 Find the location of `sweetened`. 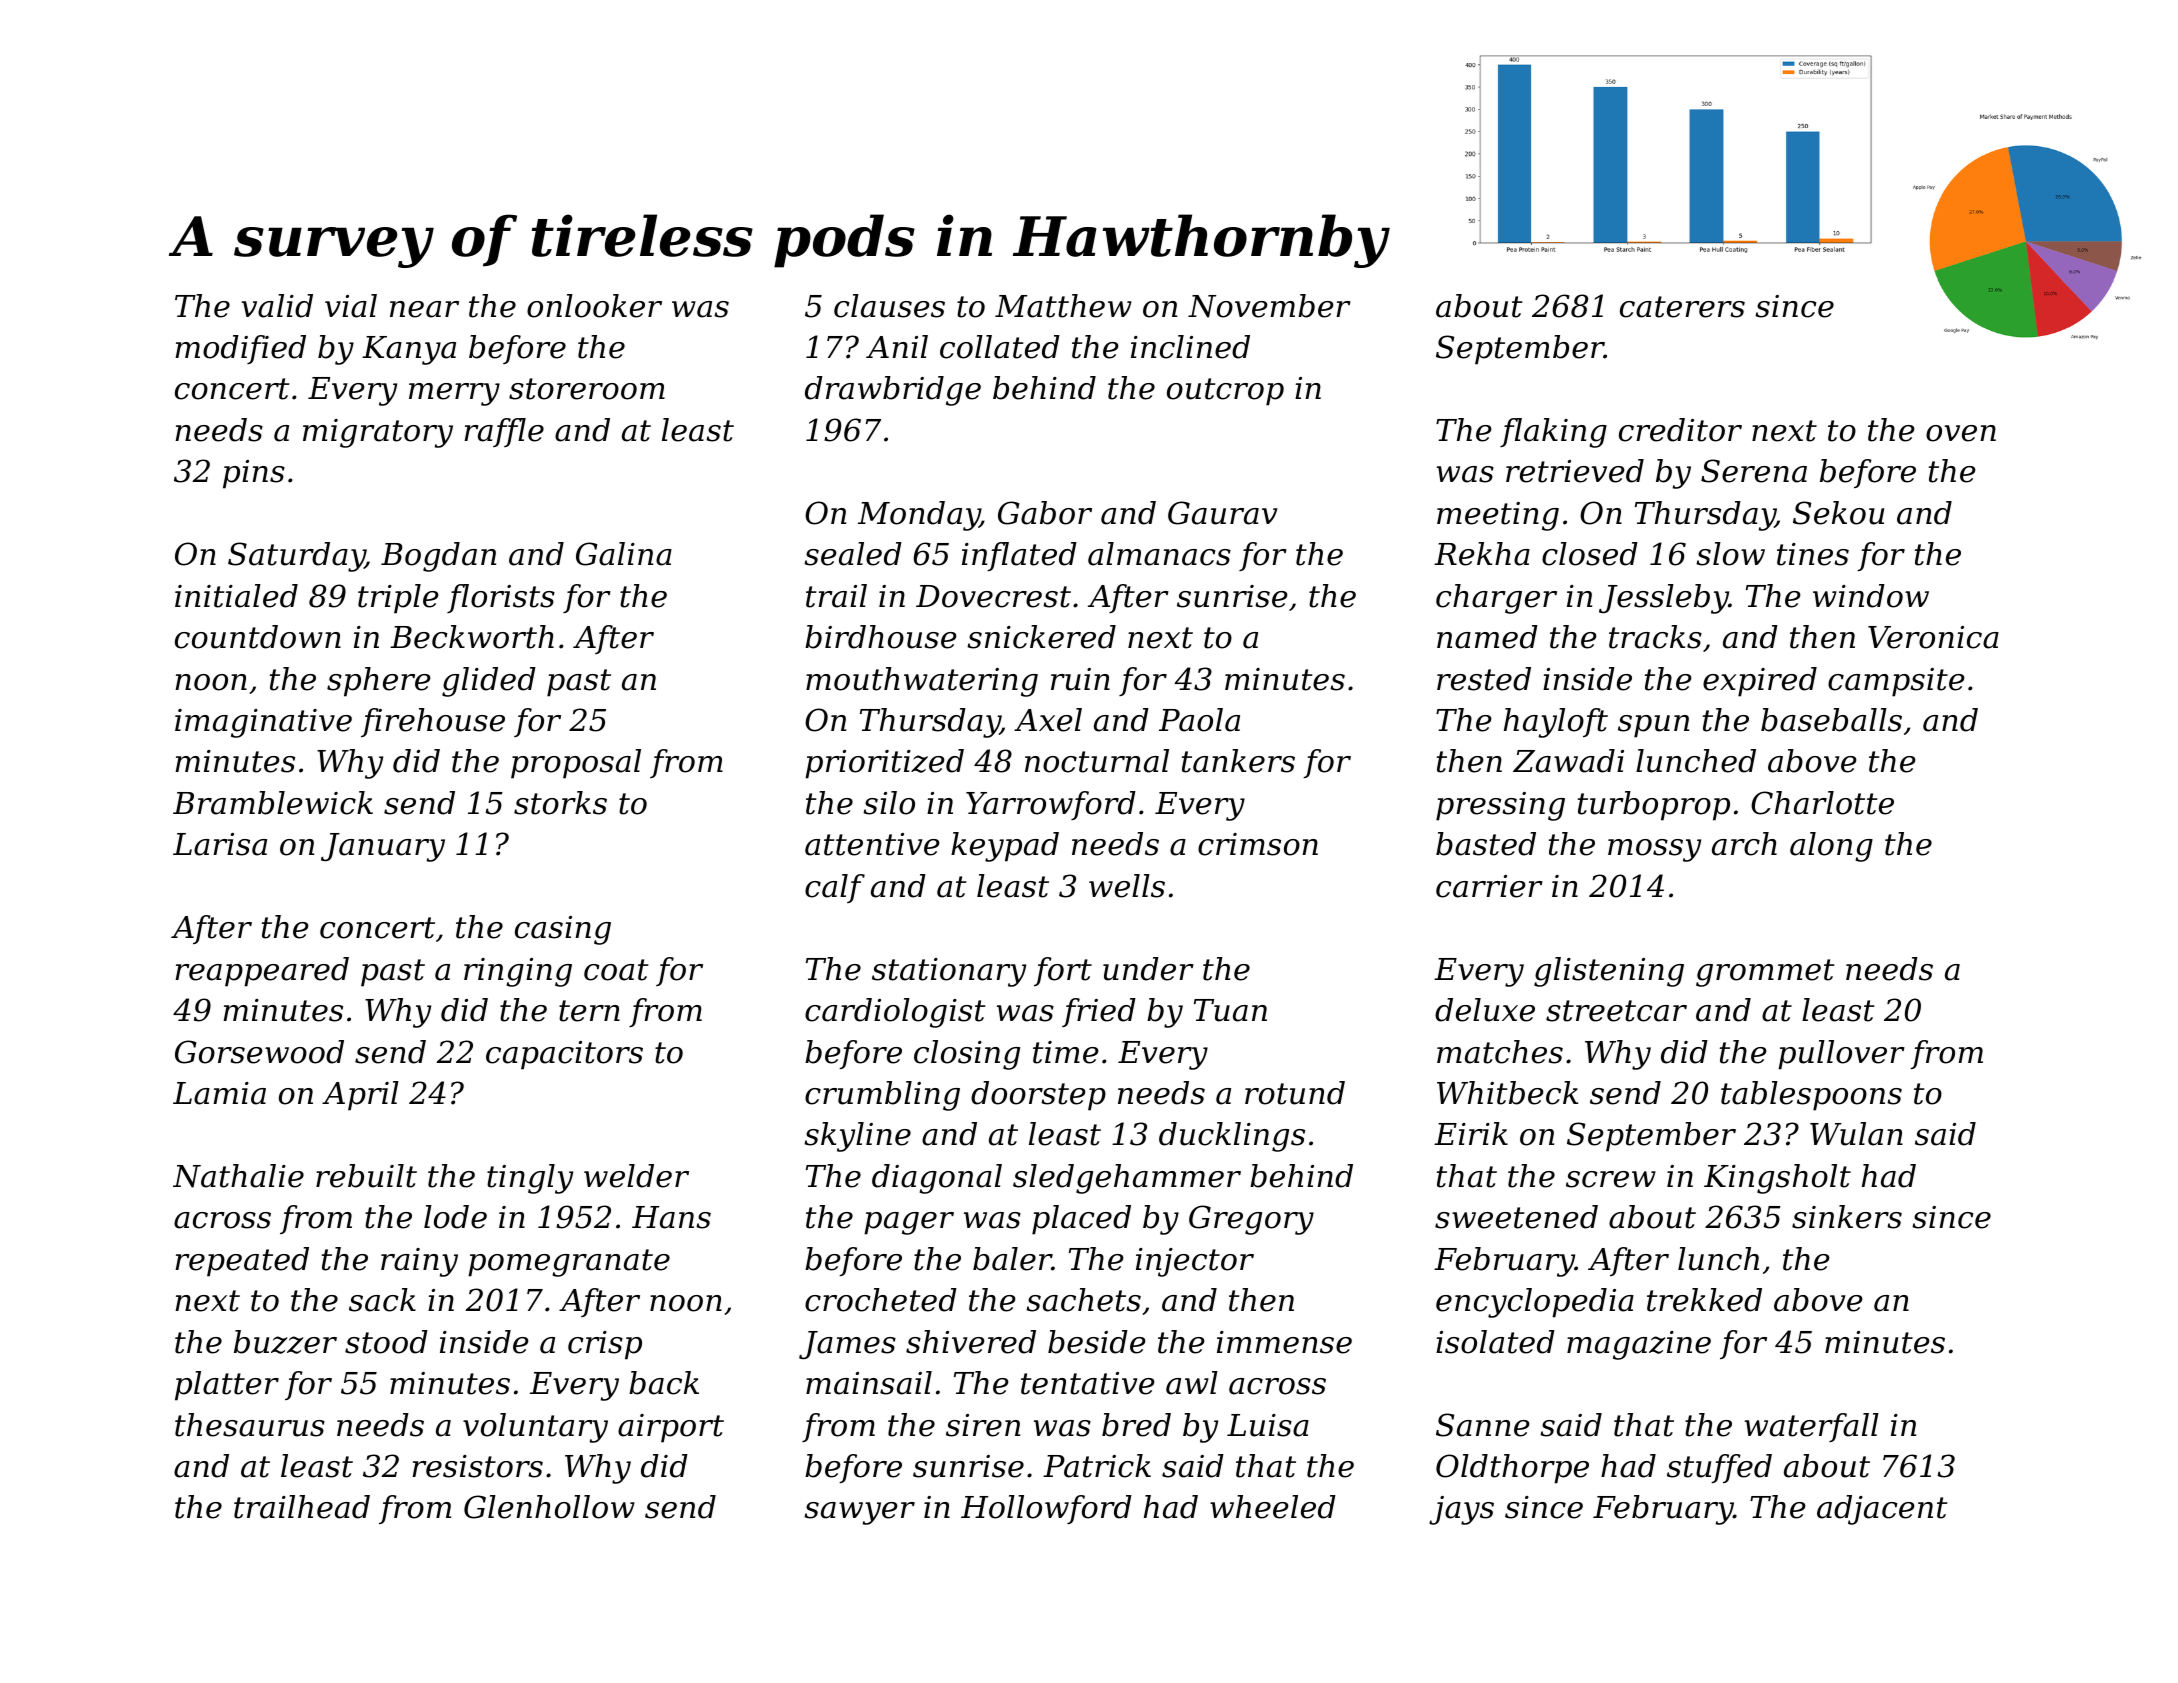

sweetened is located at coordinates (1516, 1217).
